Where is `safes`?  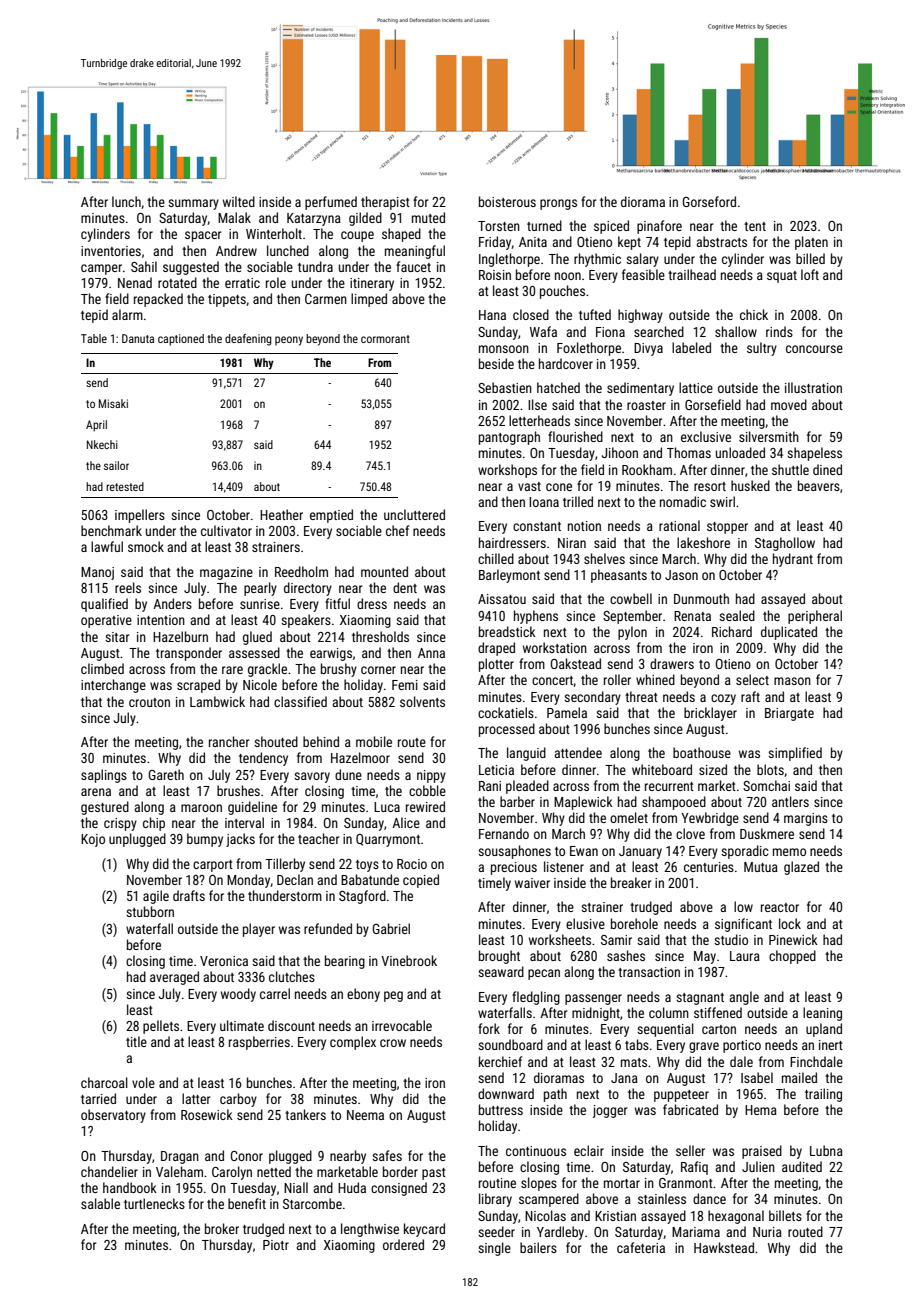
safes is located at coordinates (387, 1155).
